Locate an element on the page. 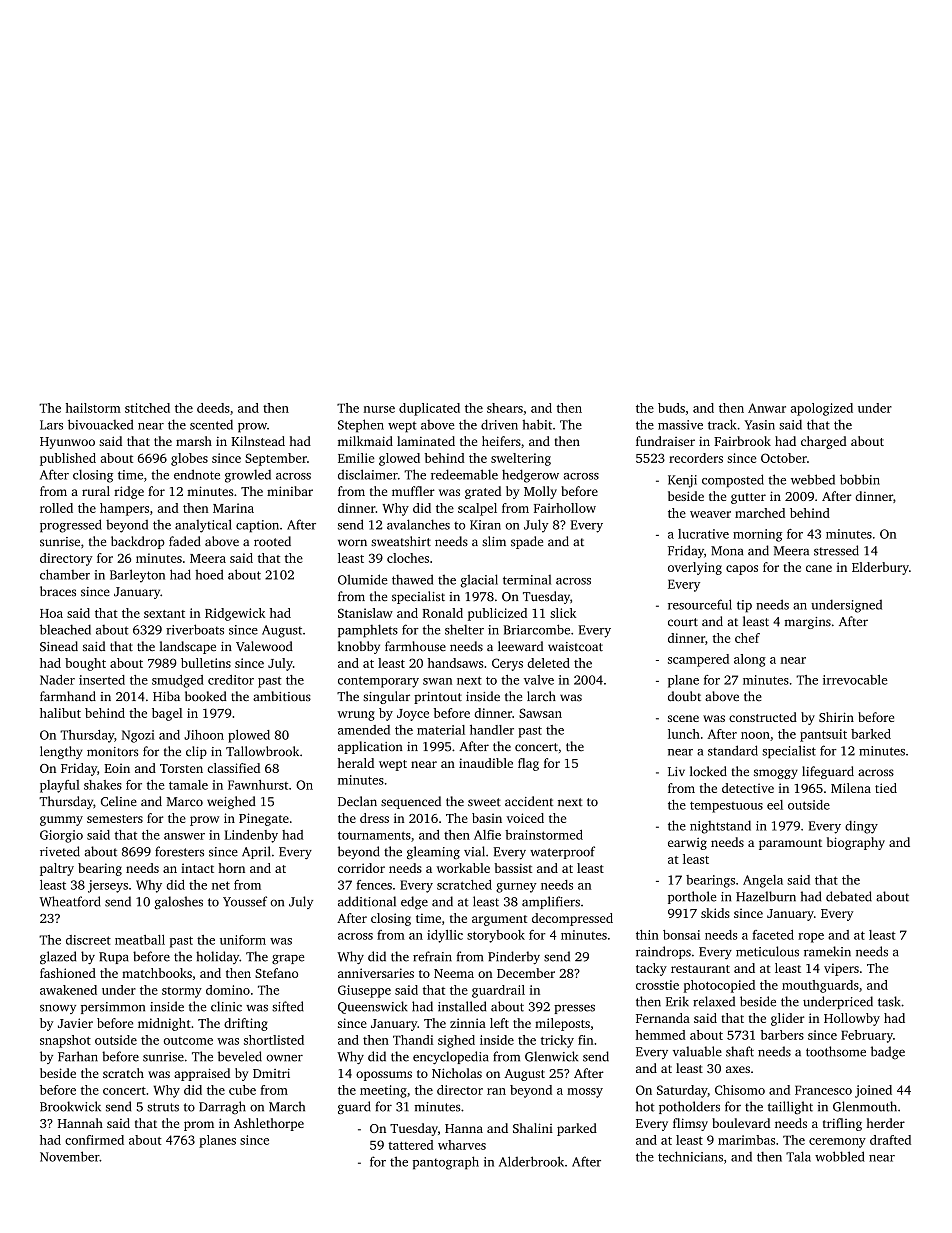  earwig is located at coordinates (687, 844).
